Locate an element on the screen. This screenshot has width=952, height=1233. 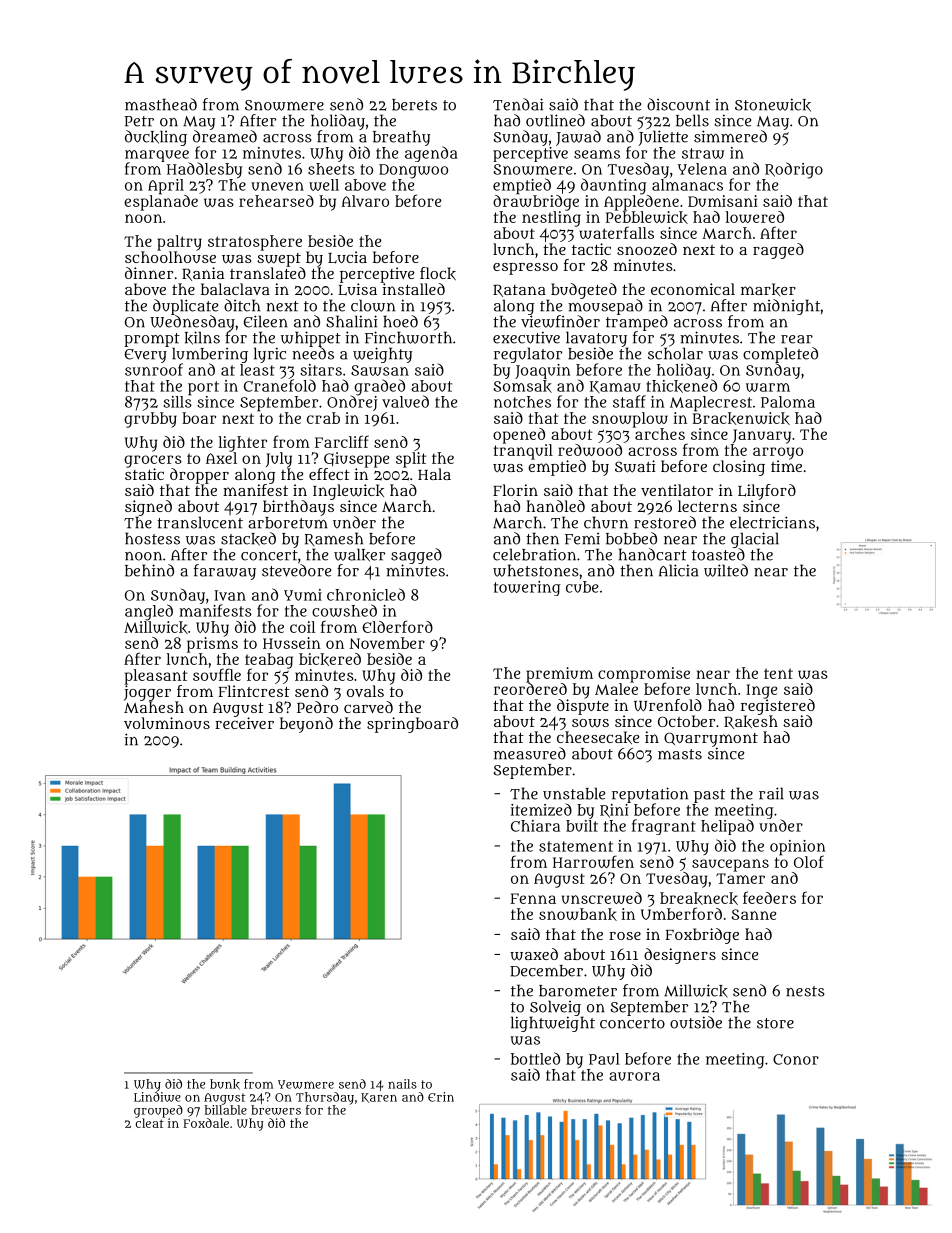
prompt is located at coordinates (152, 340).
